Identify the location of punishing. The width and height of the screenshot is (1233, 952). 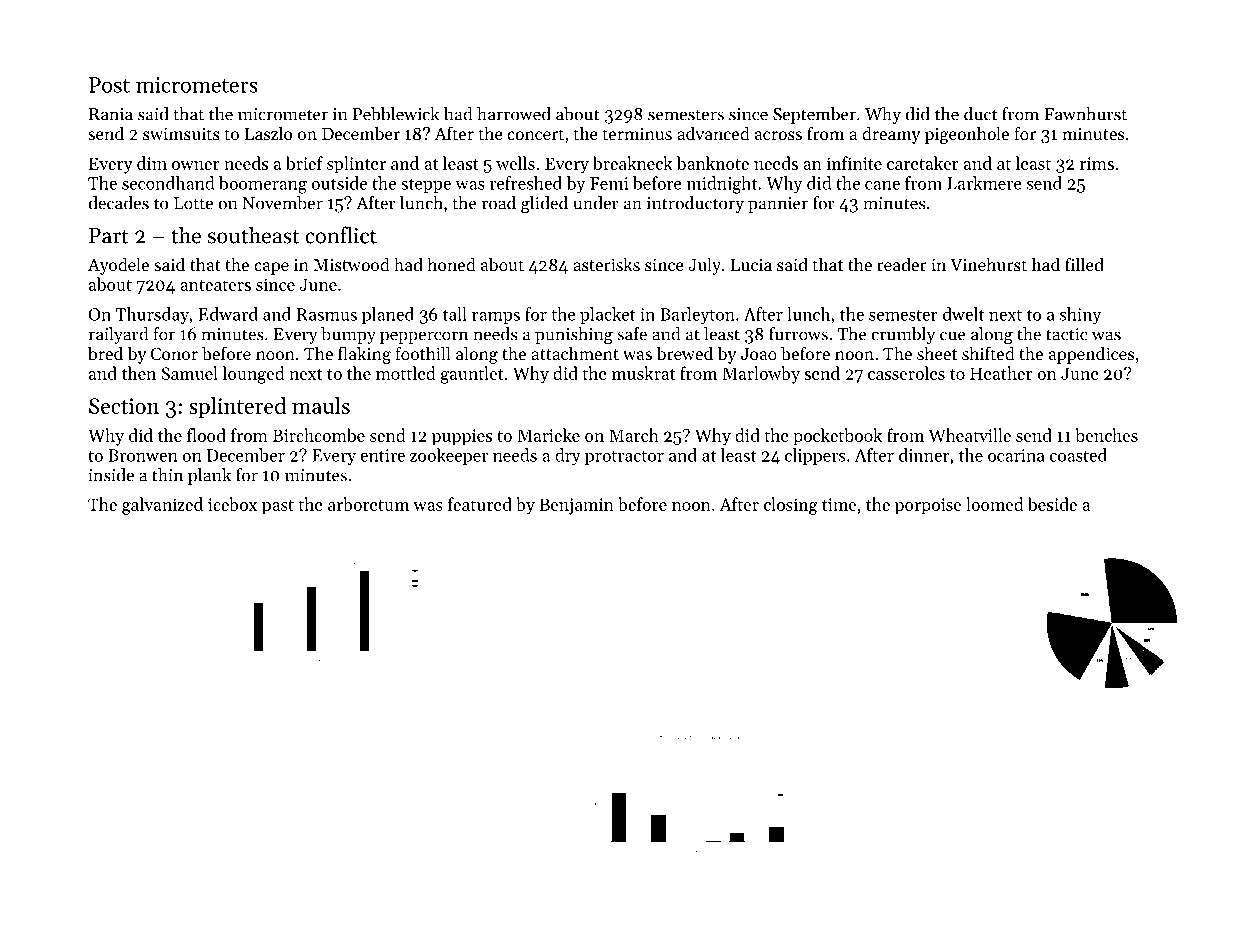
(574, 336).
